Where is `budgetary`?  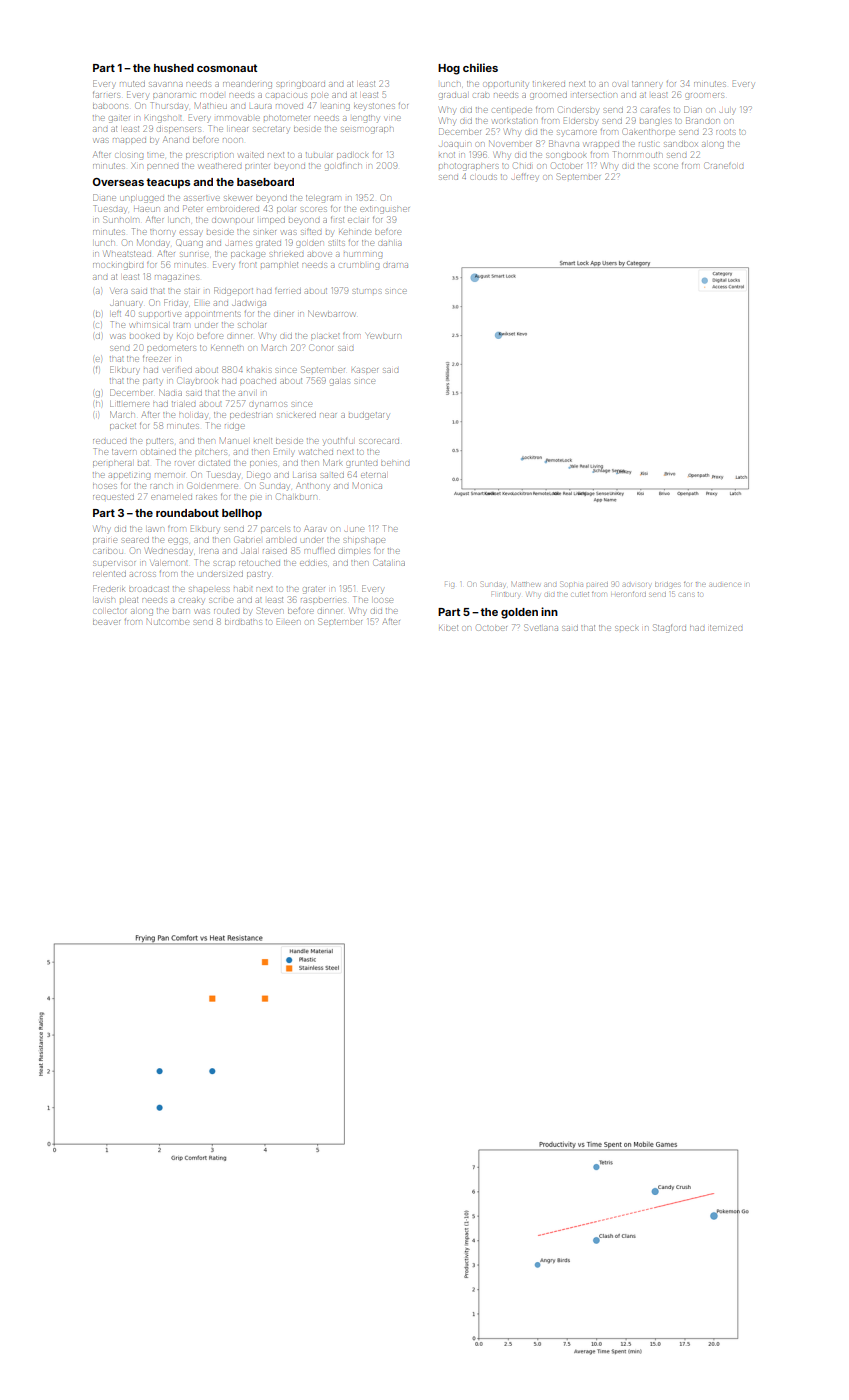 budgetary is located at coordinates (369, 416).
